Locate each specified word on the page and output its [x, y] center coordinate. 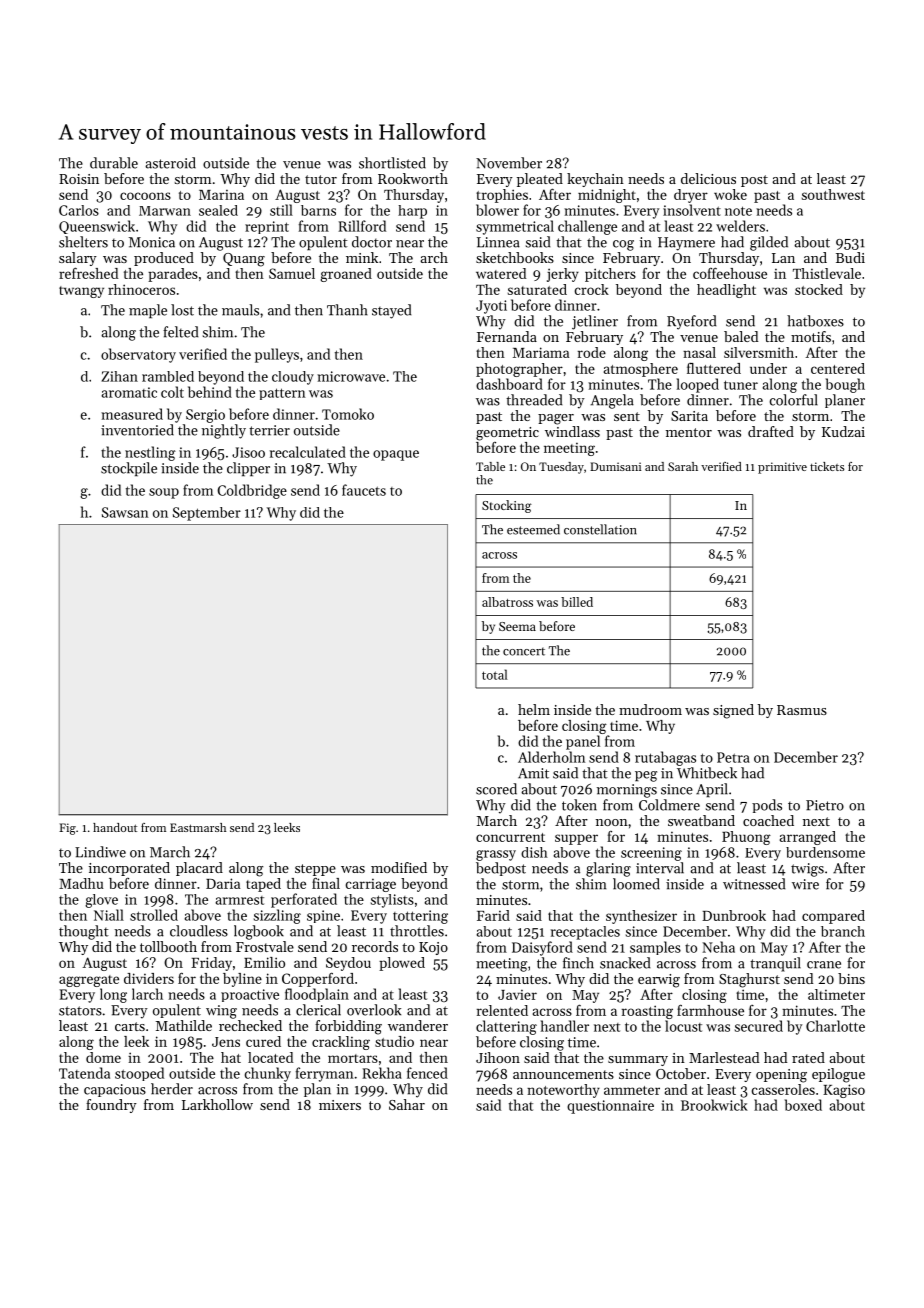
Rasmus [802, 710]
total [495, 674]
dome [103, 1057]
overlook [374, 1010]
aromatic [129, 392]
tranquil [775, 964]
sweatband [701, 820]
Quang [244, 260]
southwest [833, 194]
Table [490, 466]
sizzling [277, 916]
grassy [496, 855]
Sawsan [125, 512]
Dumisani [615, 466]
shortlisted [392, 163]
